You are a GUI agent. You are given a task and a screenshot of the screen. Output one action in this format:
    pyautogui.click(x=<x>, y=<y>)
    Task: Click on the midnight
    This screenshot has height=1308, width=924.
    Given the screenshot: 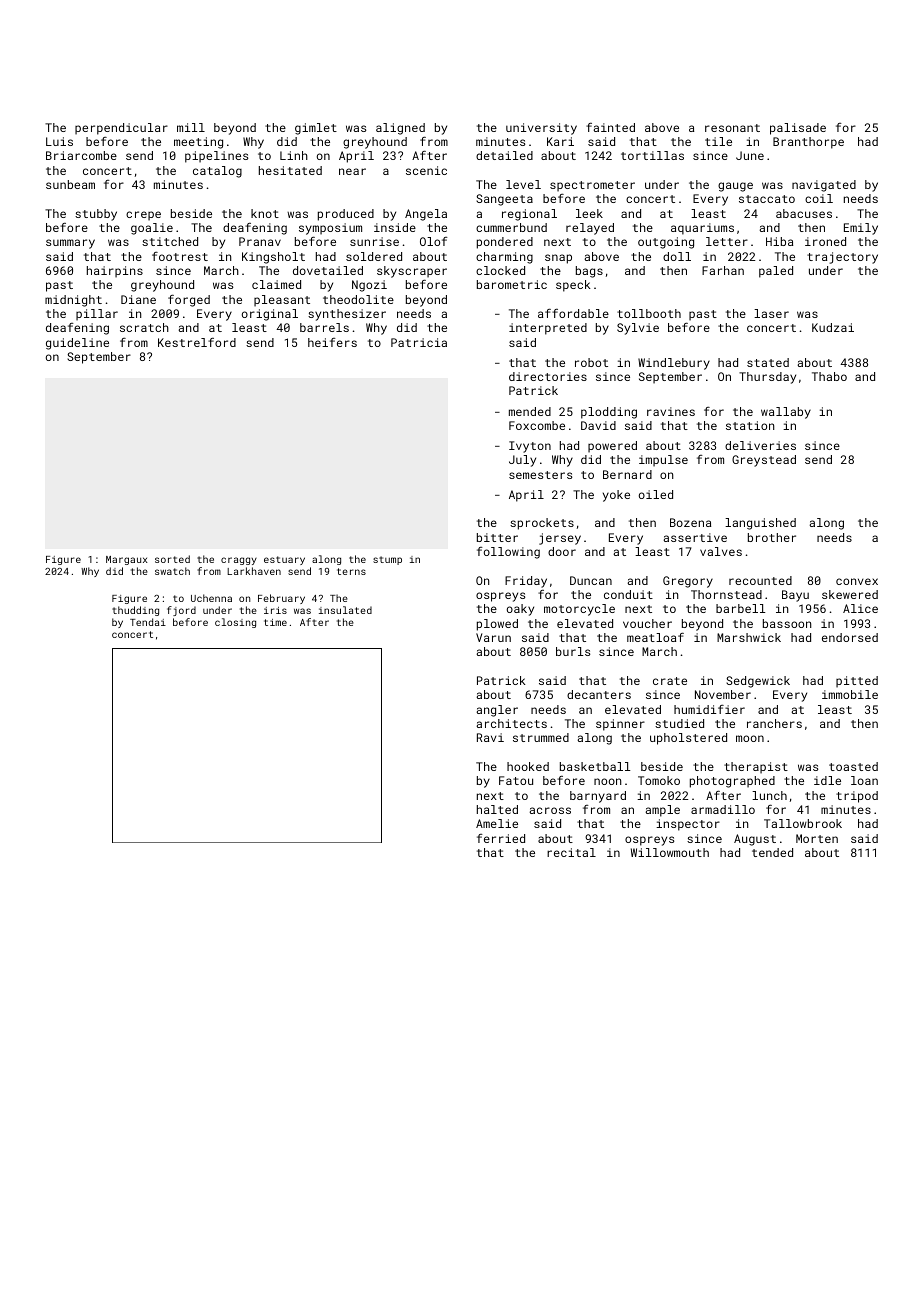 What is the action you would take?
    pyautogui.click(x=73, y=301)
